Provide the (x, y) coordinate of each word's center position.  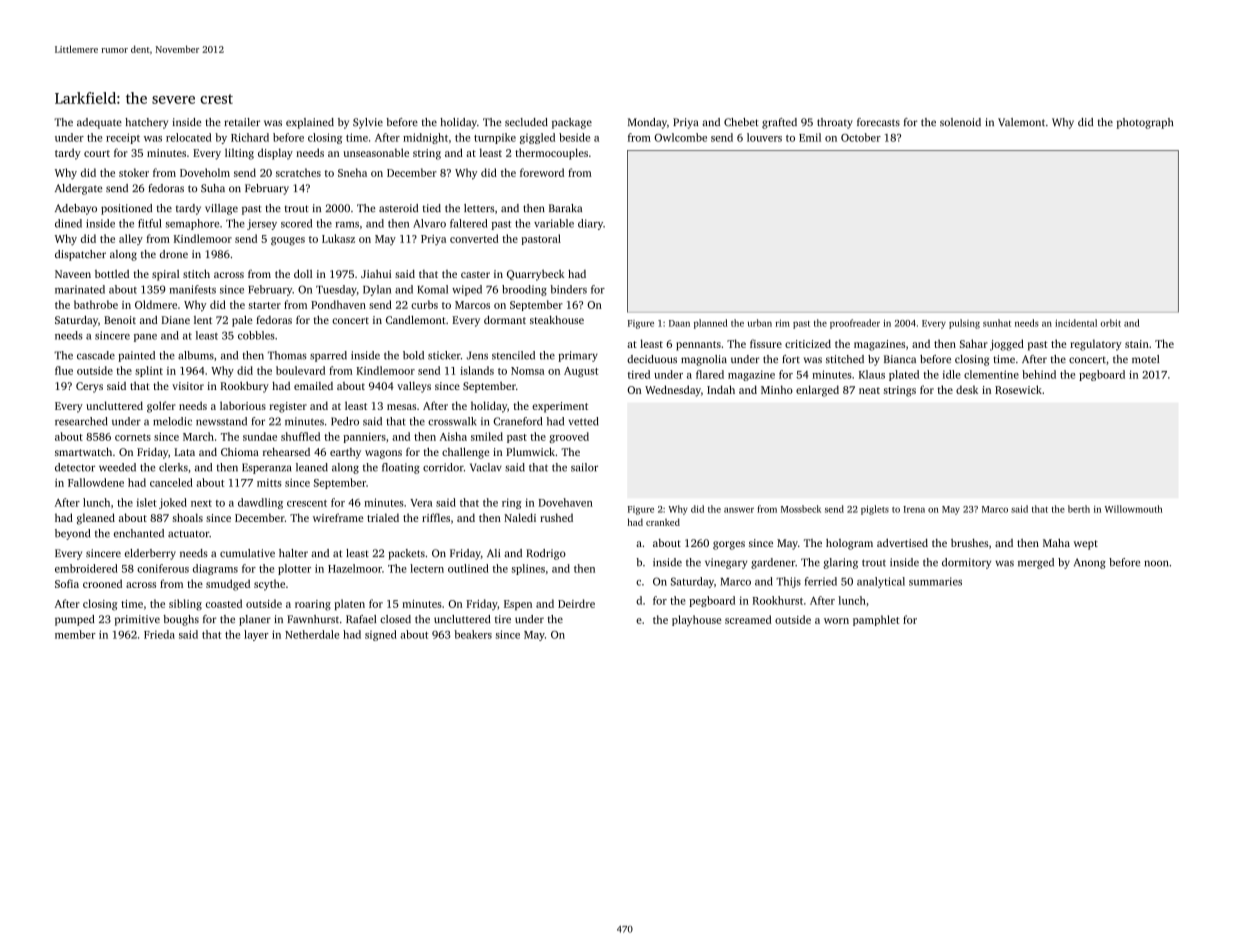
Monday (647, 123)
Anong (1090, 563)
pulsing (964, 324)
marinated (80, 289)
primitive (137, 620)
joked (173, 503)
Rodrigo (546, 554)
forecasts (878, 122)
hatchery (146, 123)
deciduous (652, 359)
